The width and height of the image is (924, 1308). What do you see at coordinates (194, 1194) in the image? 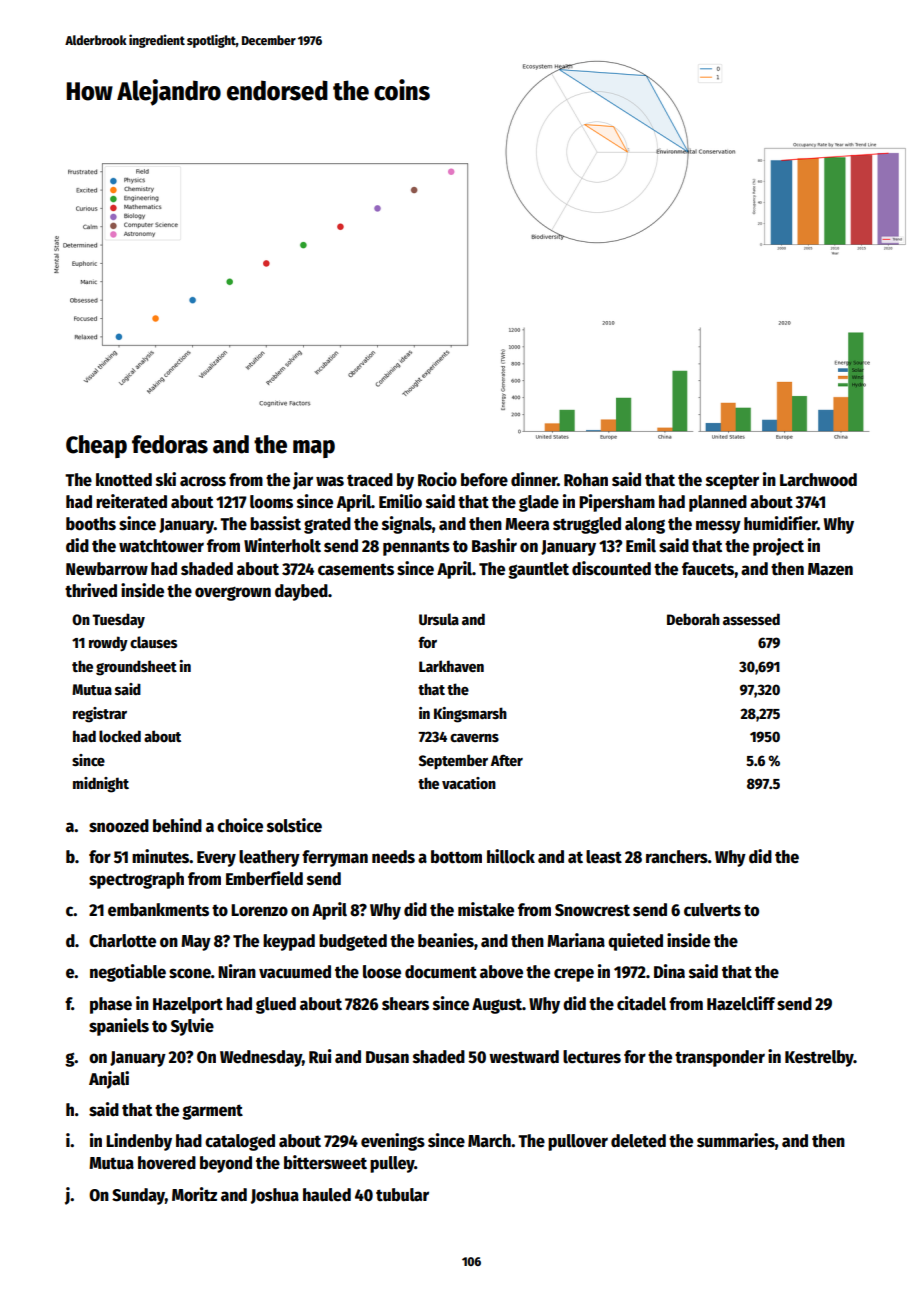
I see `Moritz` at bounding box center [194, 1194].
